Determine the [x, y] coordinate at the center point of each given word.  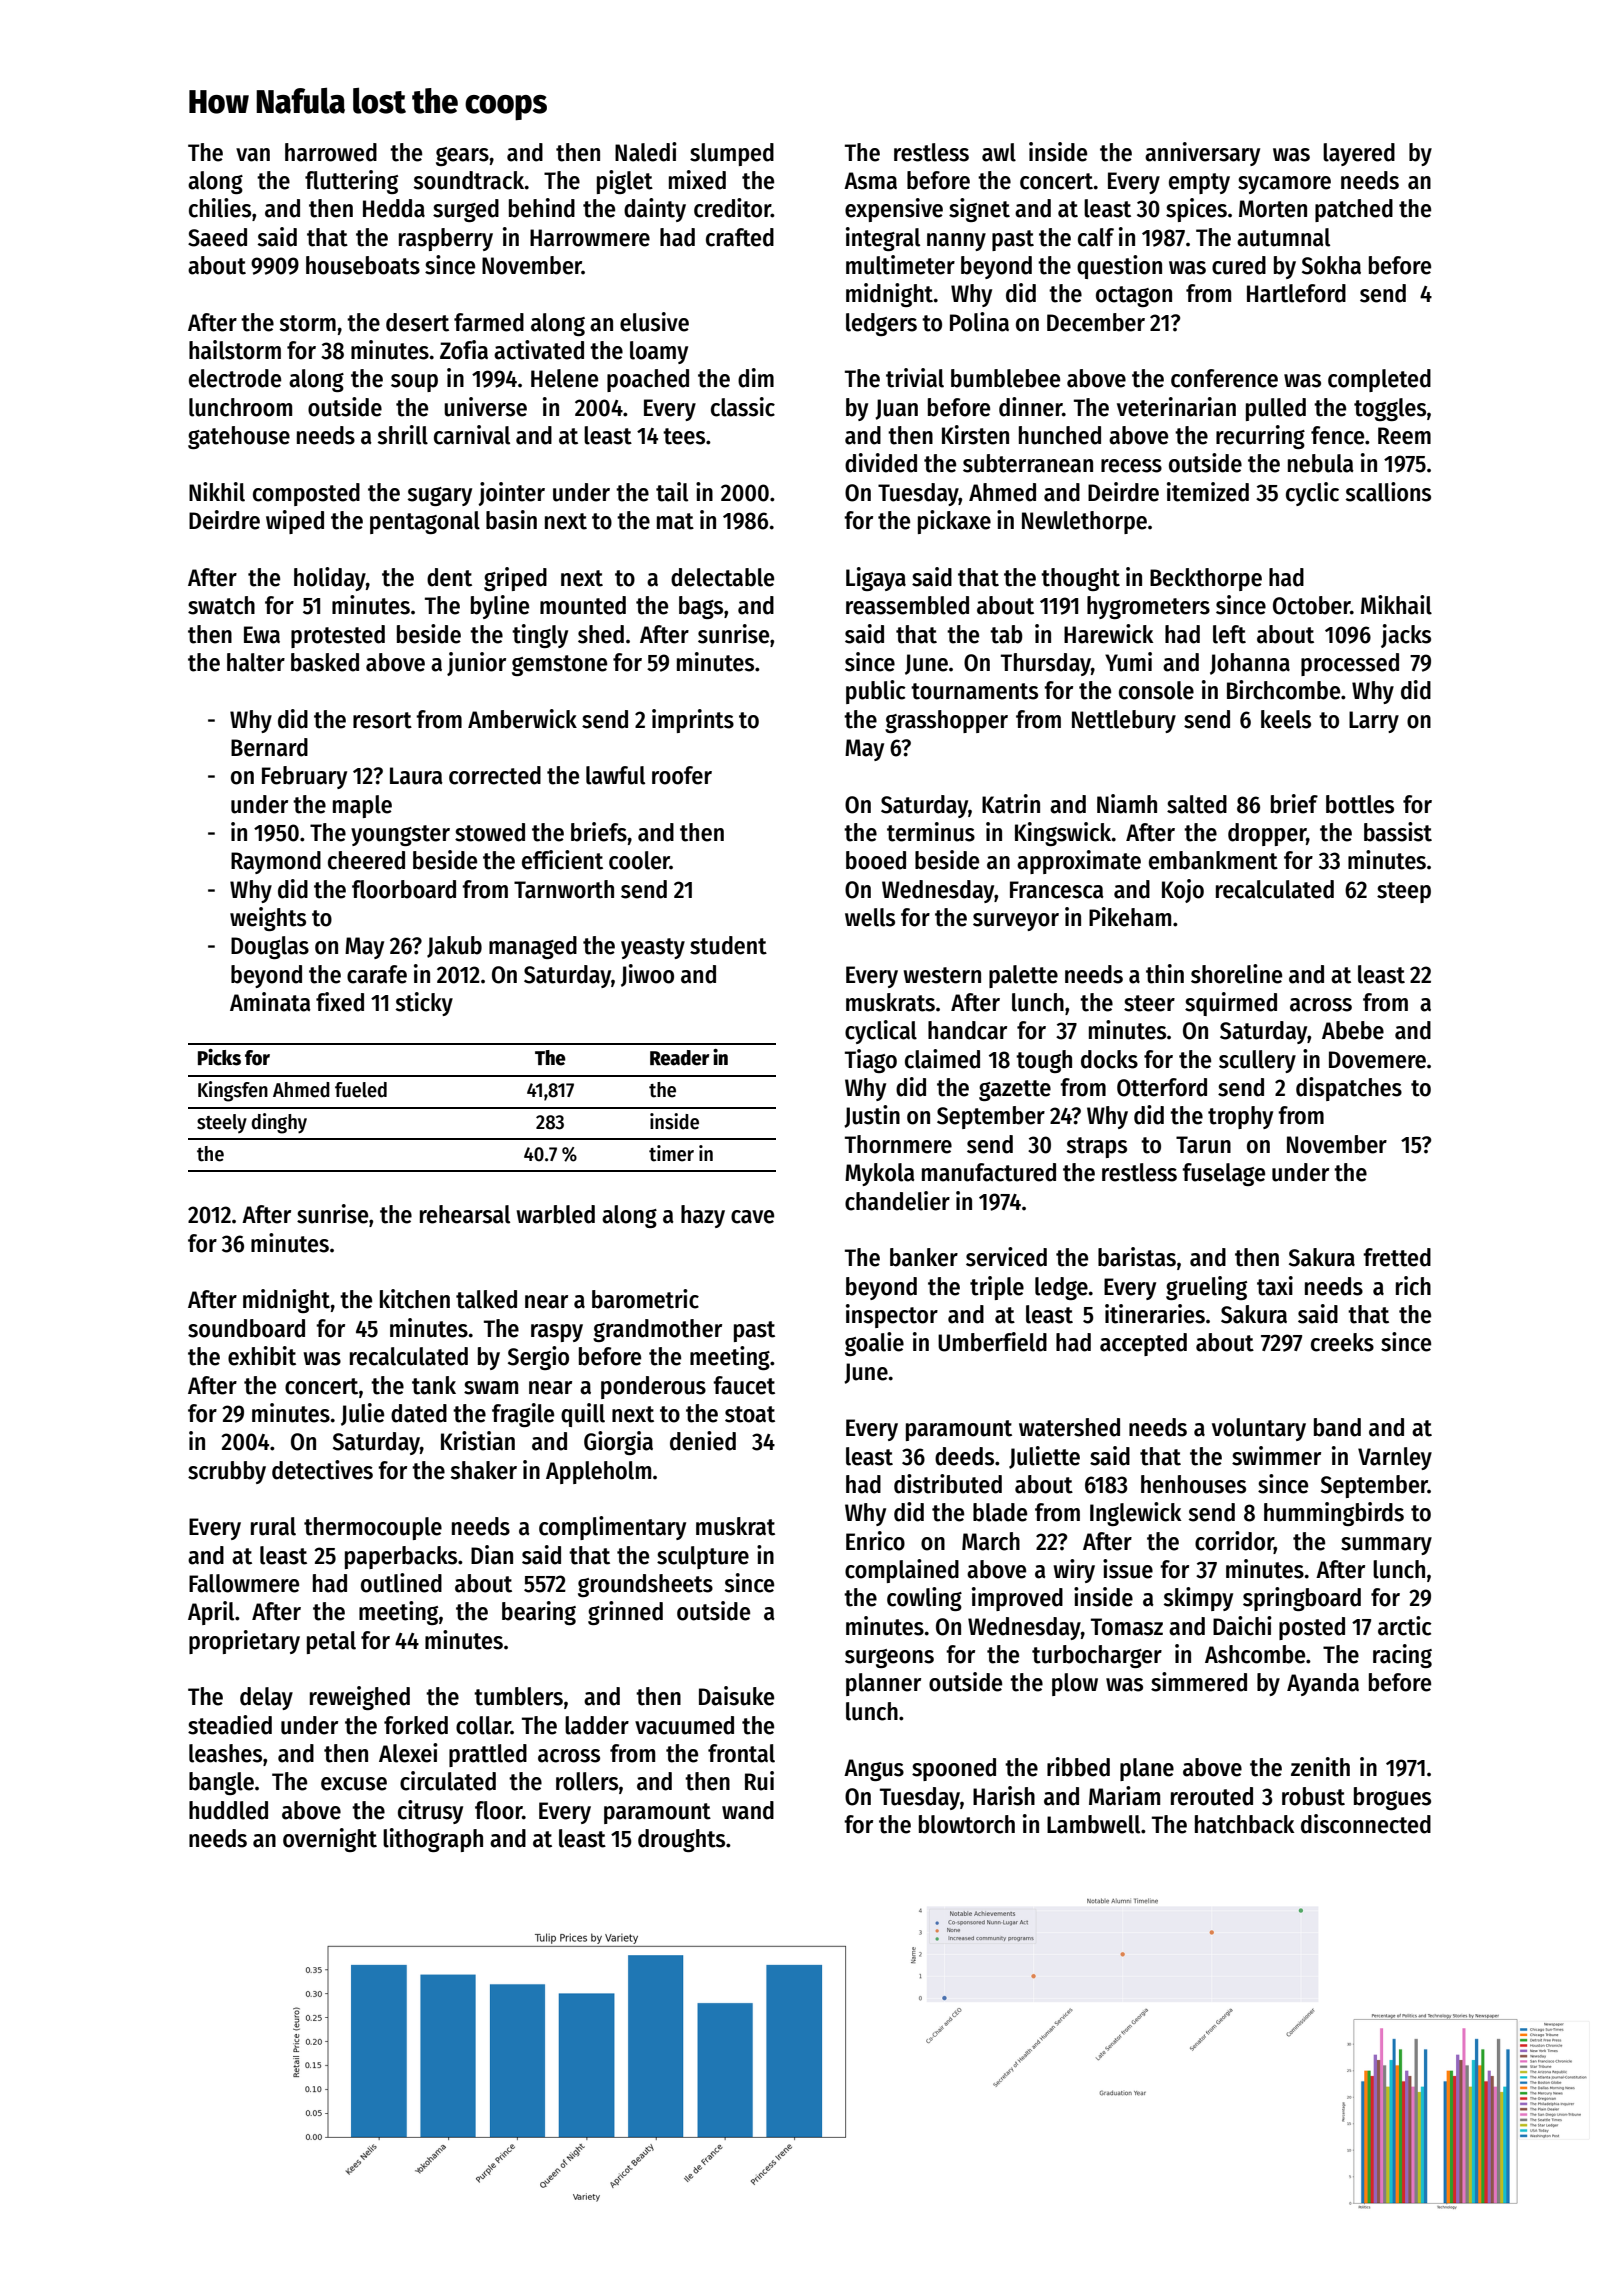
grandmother [657, 1330]
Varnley [1395, 1458]
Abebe [1353, 1030]
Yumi [1128, 662]
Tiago [871, 1061]
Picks [219, 1057]
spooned [954, 1769]
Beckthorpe [1206, 579]
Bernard [269, 747]
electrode [235, 378]
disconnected [1366, 1824]
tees [684, 436]
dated [419, 1413]
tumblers [518, 1696]
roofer [682, 775]
